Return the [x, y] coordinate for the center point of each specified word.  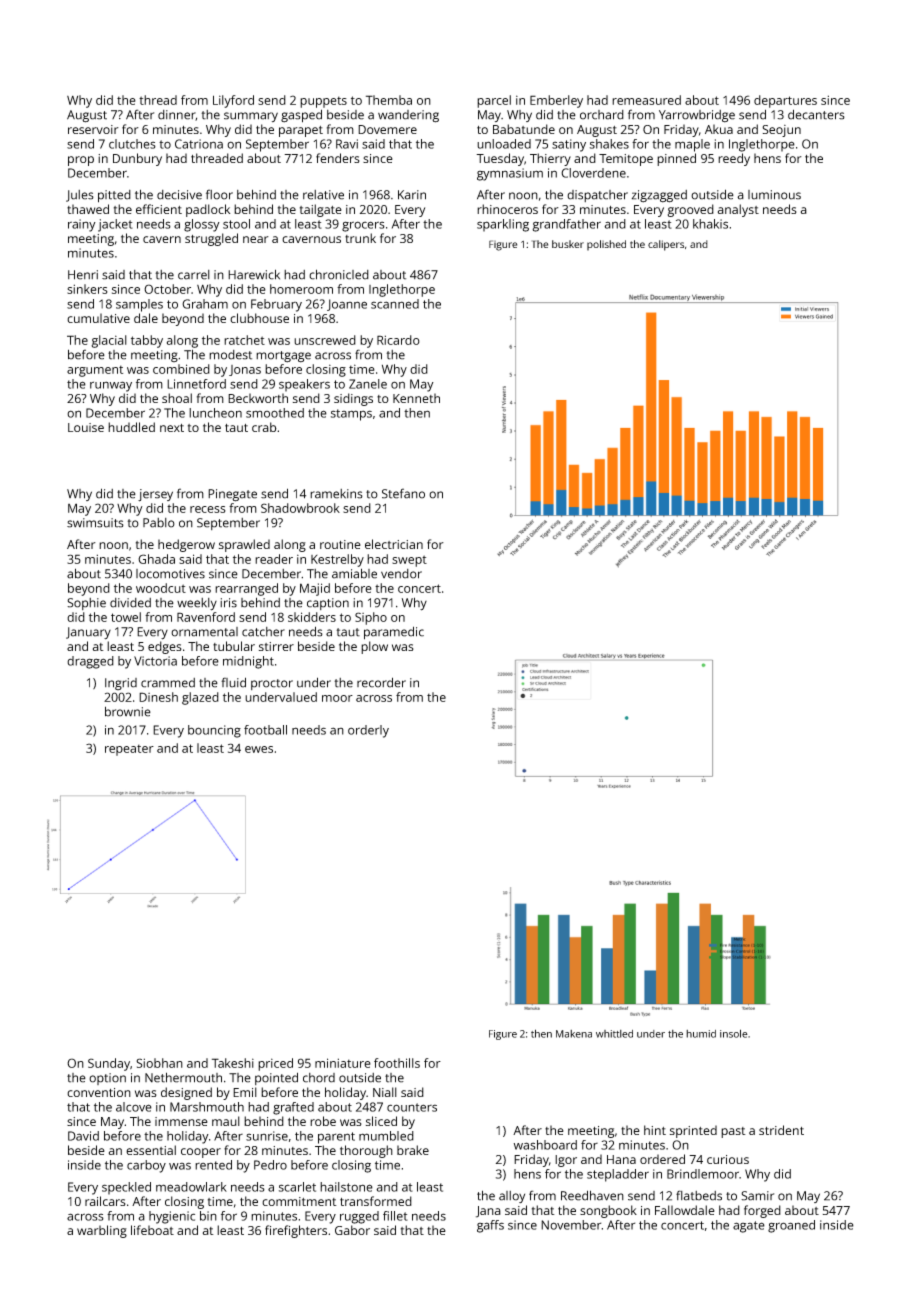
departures [785, 101]
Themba [389, 100]
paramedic [394, 633]
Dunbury [137, 159]
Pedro [270, 1165]
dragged [90, 662]
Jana [488, 1212]
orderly [368, 731]
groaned [791, 1226]
